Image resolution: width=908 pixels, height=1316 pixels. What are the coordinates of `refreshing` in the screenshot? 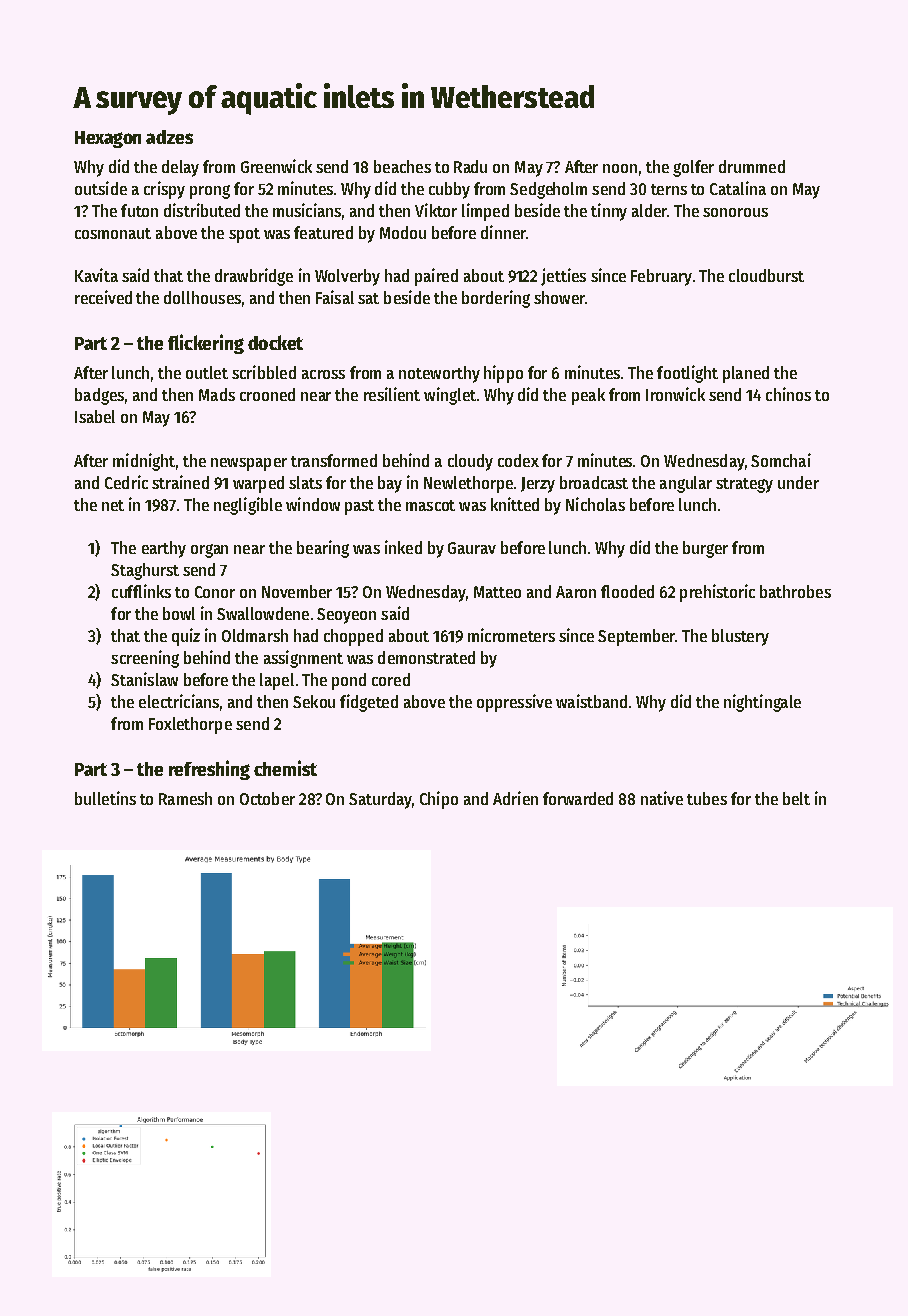 It's located at (209, 770).
